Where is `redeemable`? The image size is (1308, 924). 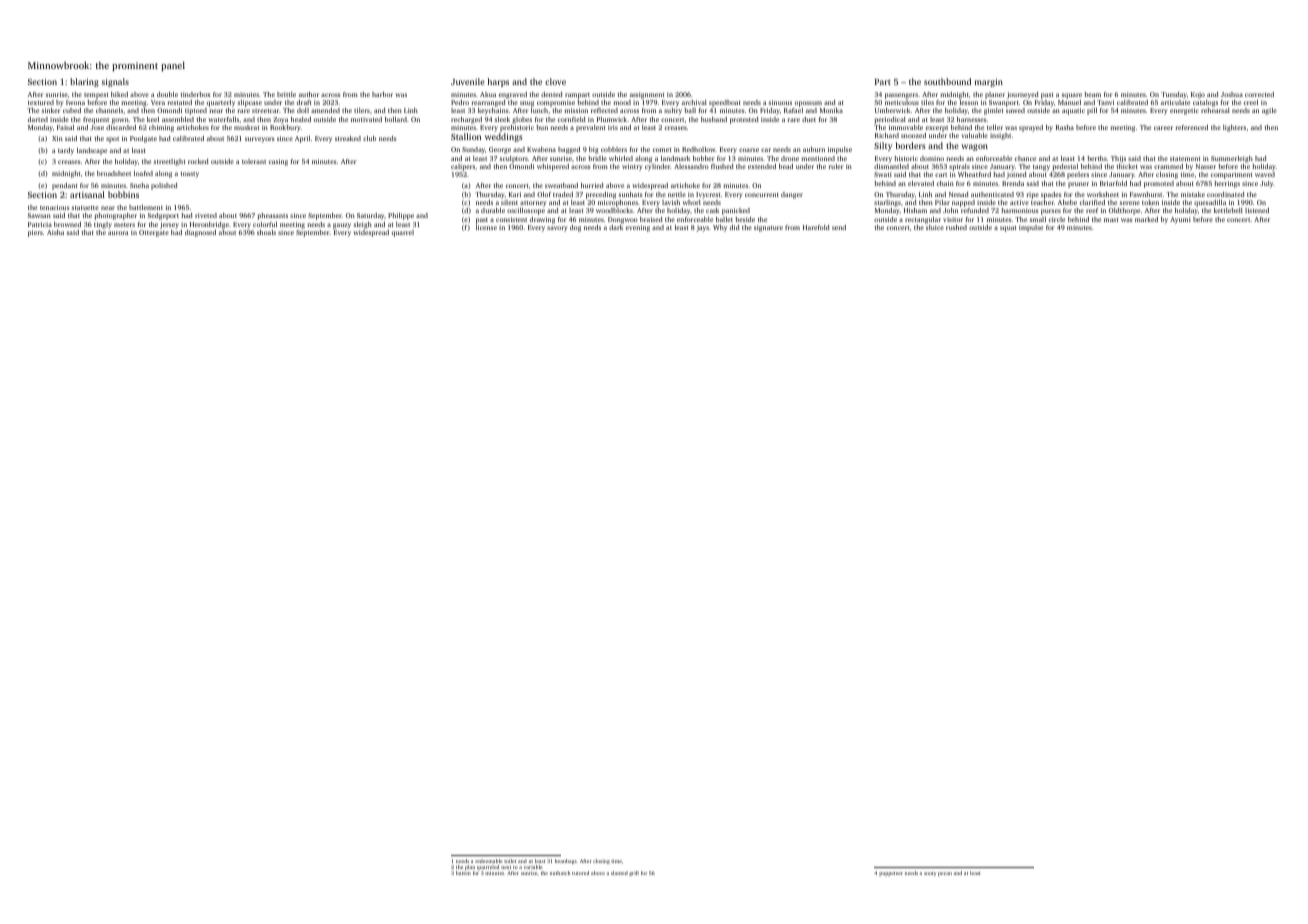
redeemable is located at coordinates (489, 861).
